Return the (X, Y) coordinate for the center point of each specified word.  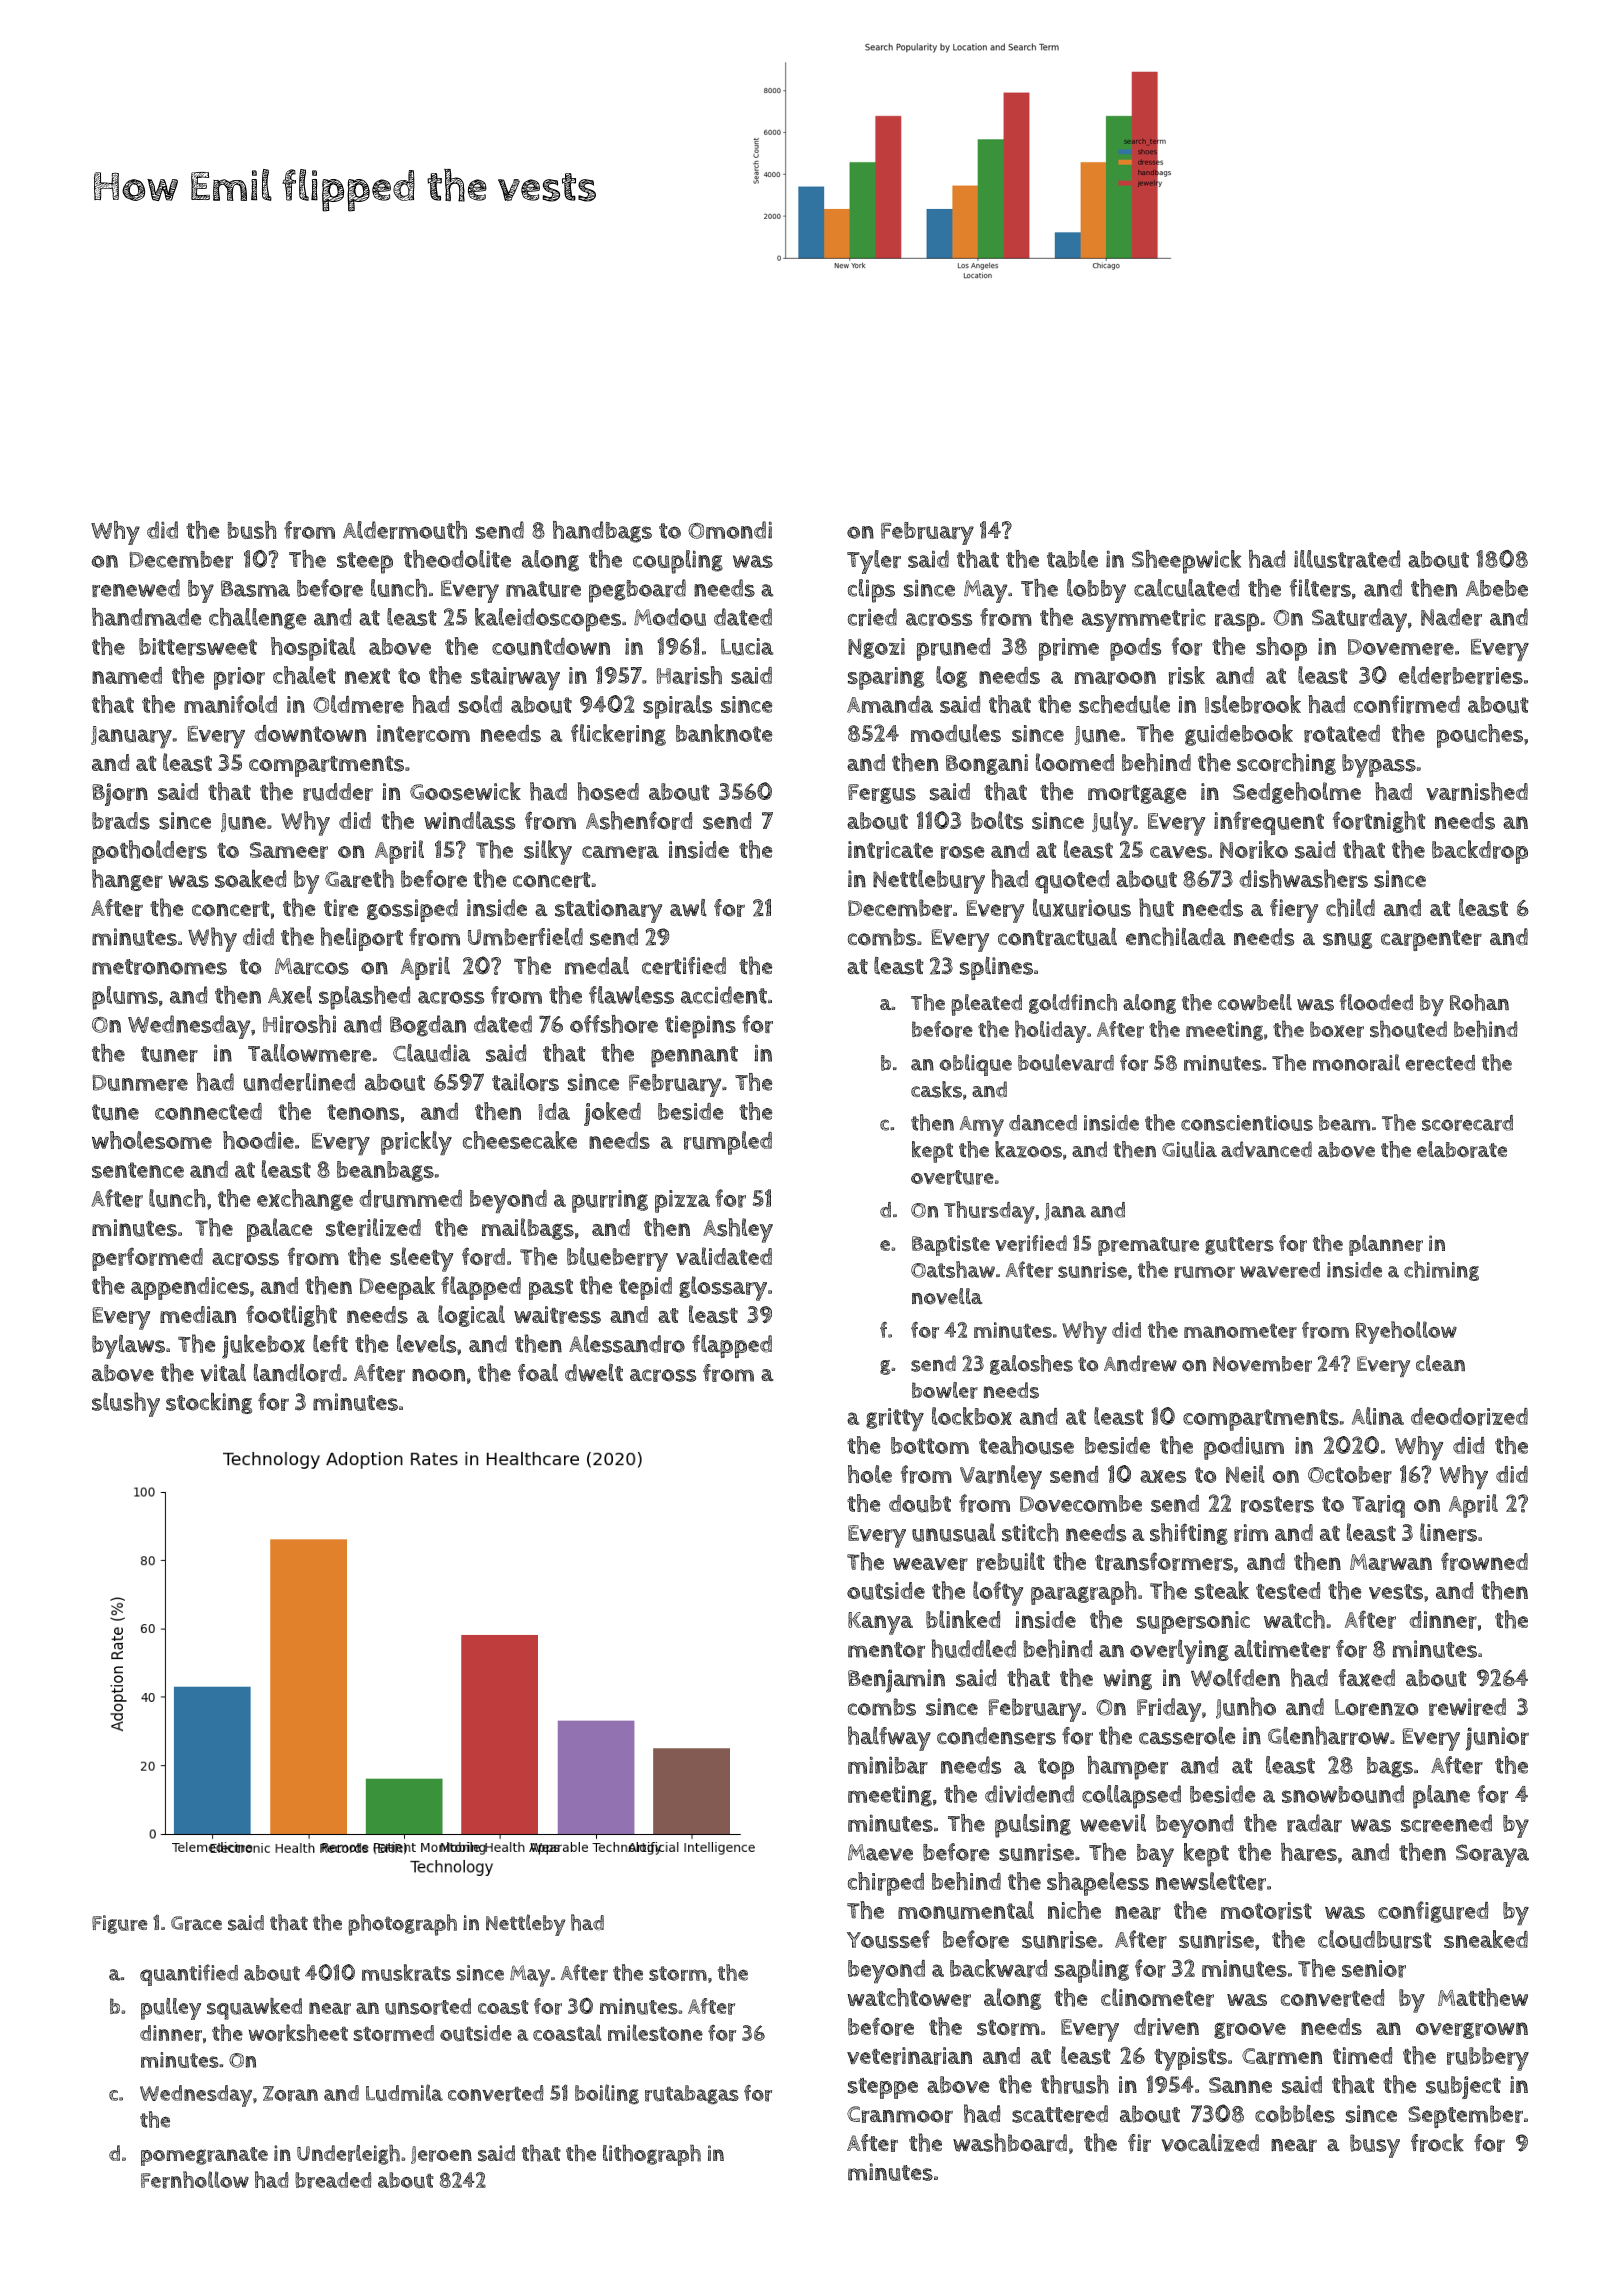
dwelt (594, 1373)
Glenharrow (1328, 1735)
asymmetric (1144, 620)
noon (438, 1375)
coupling (678, 562)
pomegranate (204, 2156)
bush (252, 530)
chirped (886, 1884)
